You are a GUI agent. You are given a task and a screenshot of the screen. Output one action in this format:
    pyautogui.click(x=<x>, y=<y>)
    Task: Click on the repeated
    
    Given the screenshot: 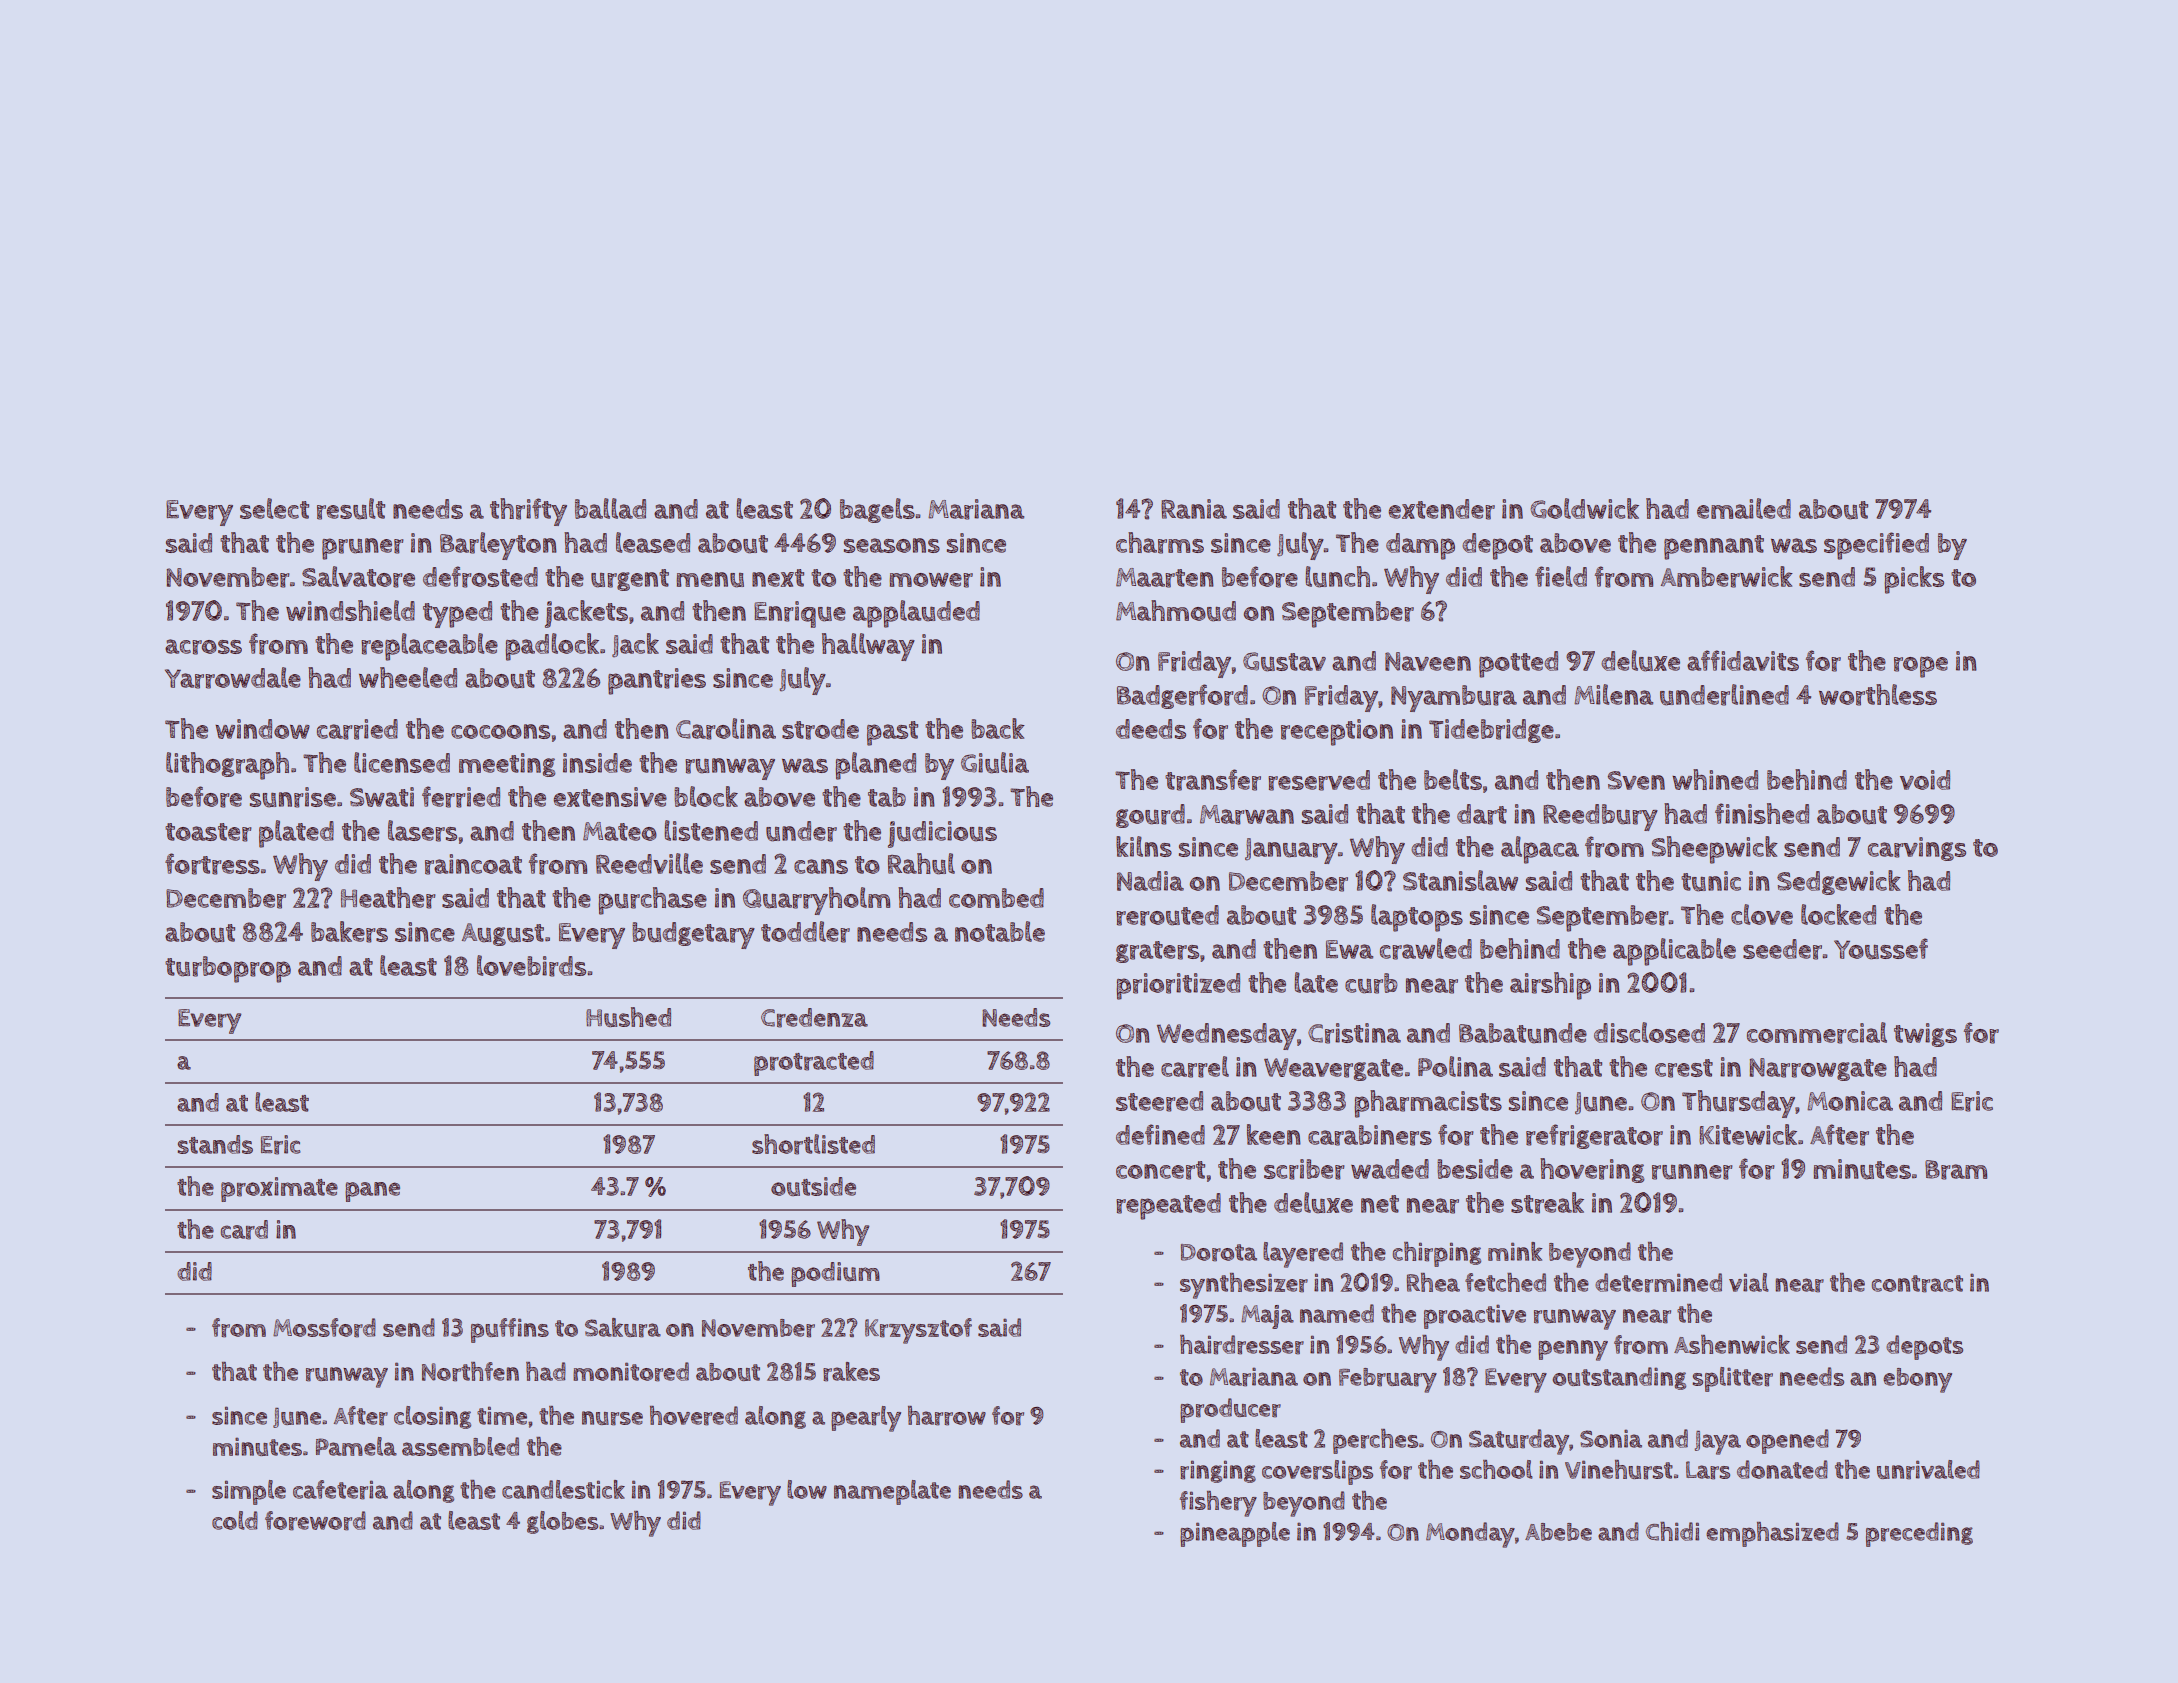 What is the action you would take?
    pyautogui.click(x=1168, y=1206)
